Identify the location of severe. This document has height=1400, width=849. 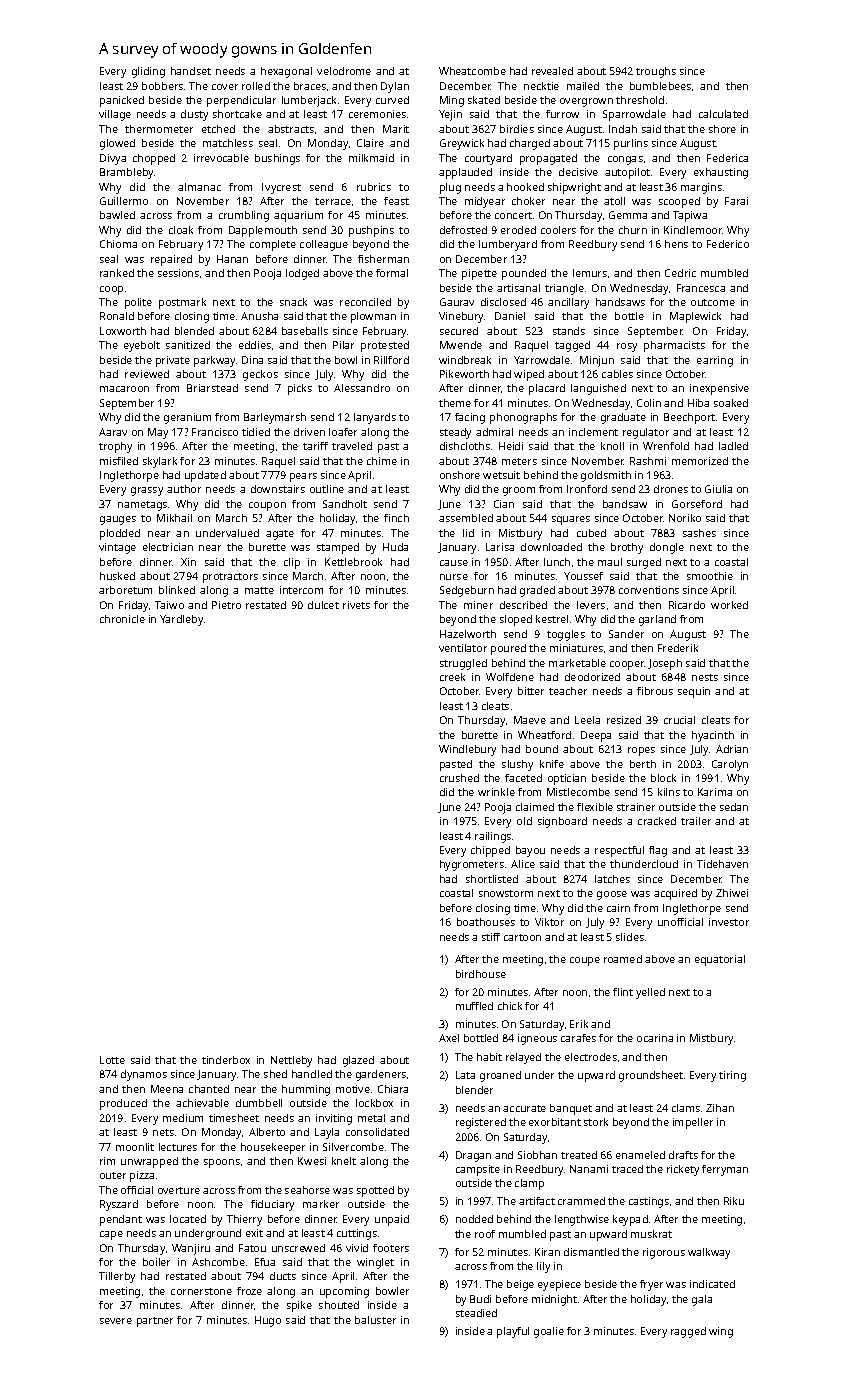
(116, 1321).
